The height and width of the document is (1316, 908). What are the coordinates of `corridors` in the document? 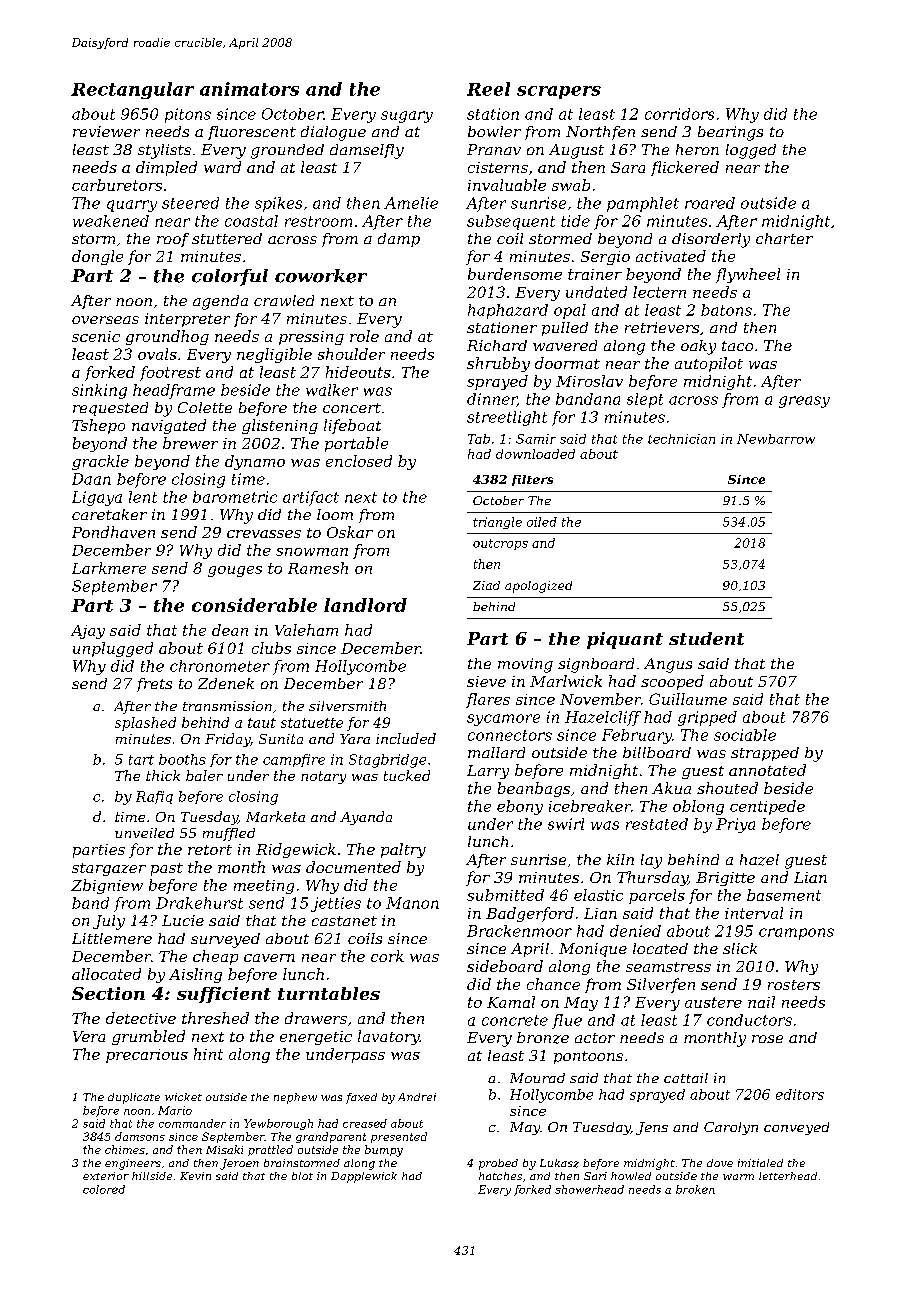 It's located at (679, 114).
